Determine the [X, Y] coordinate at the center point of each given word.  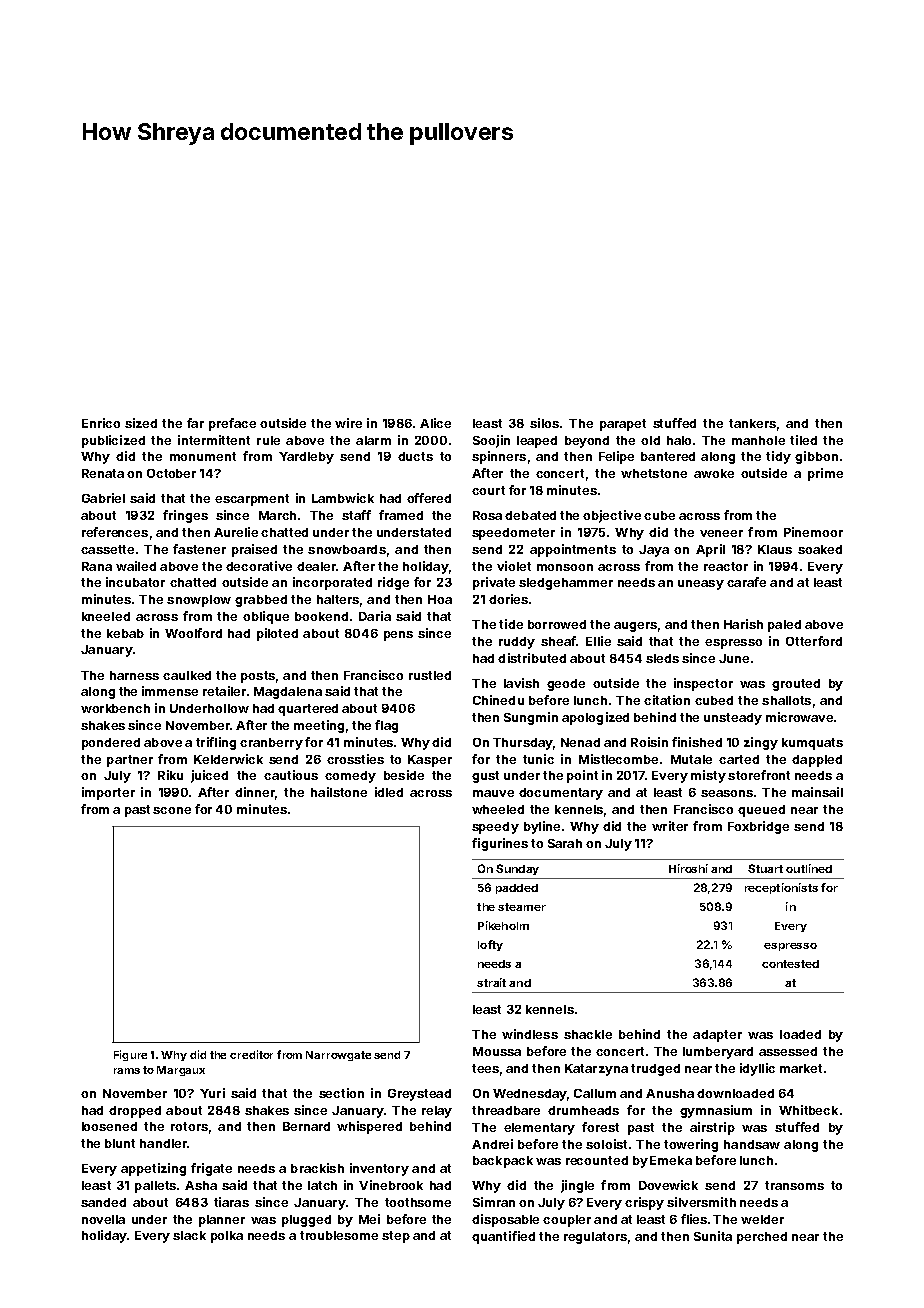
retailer [224, 691]
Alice [435, 423]
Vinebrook [391, 1185]
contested [790, 964]
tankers [752, 423]
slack [189, 1235]
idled [389, 792]
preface [232, 424]
